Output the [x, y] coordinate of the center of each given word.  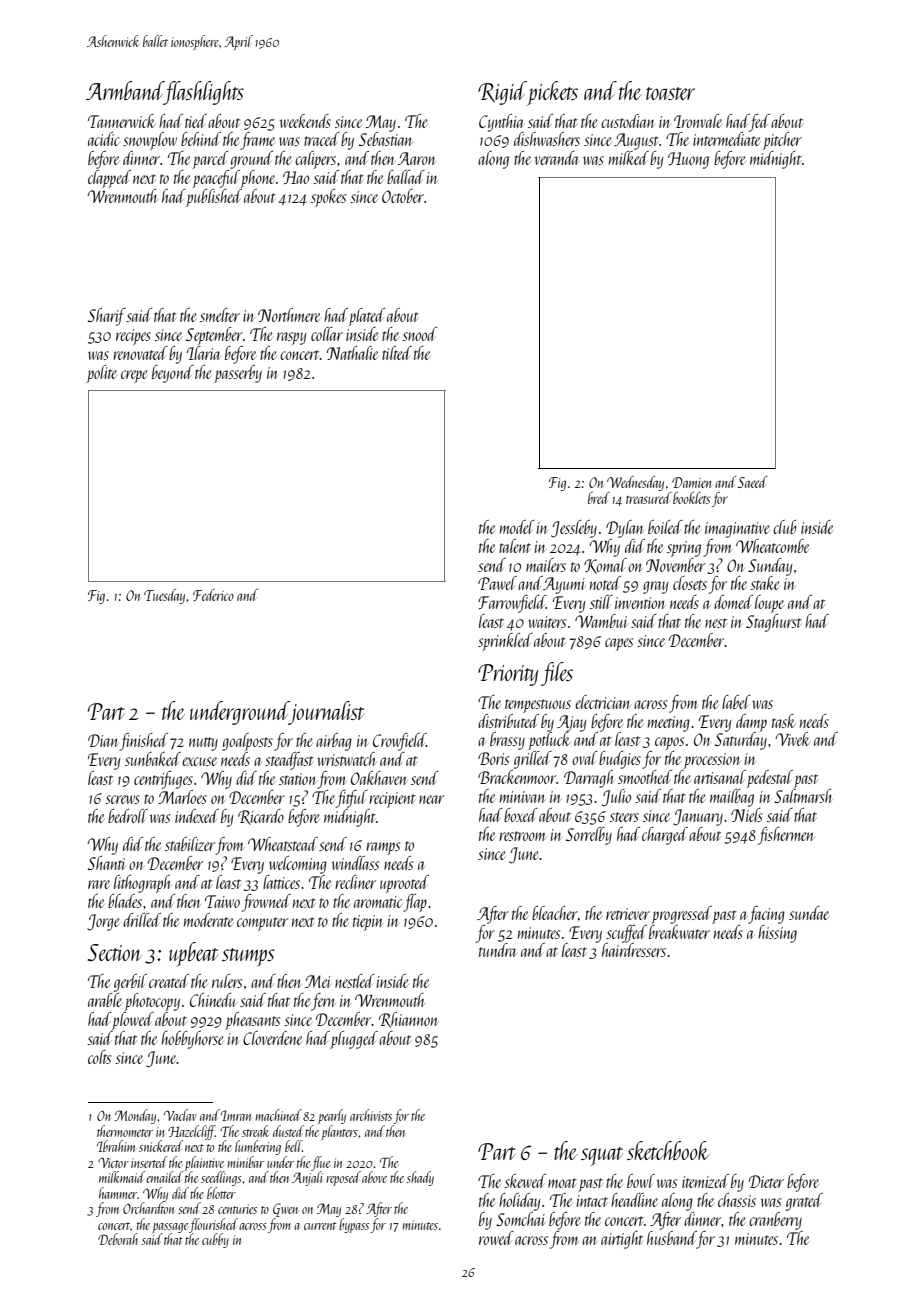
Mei [317, 981]
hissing [777, 934]
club [784, 527]
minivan [523, 797]
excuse [199, 761]
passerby [238, 374]
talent [515, 546]
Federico [213, 595]
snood [419, 334]
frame [257, 141]
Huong [688, 160]
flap [415, 903]
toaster [670, 93]
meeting [669, 724]
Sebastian [386, 139]
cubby [215, 1240]
